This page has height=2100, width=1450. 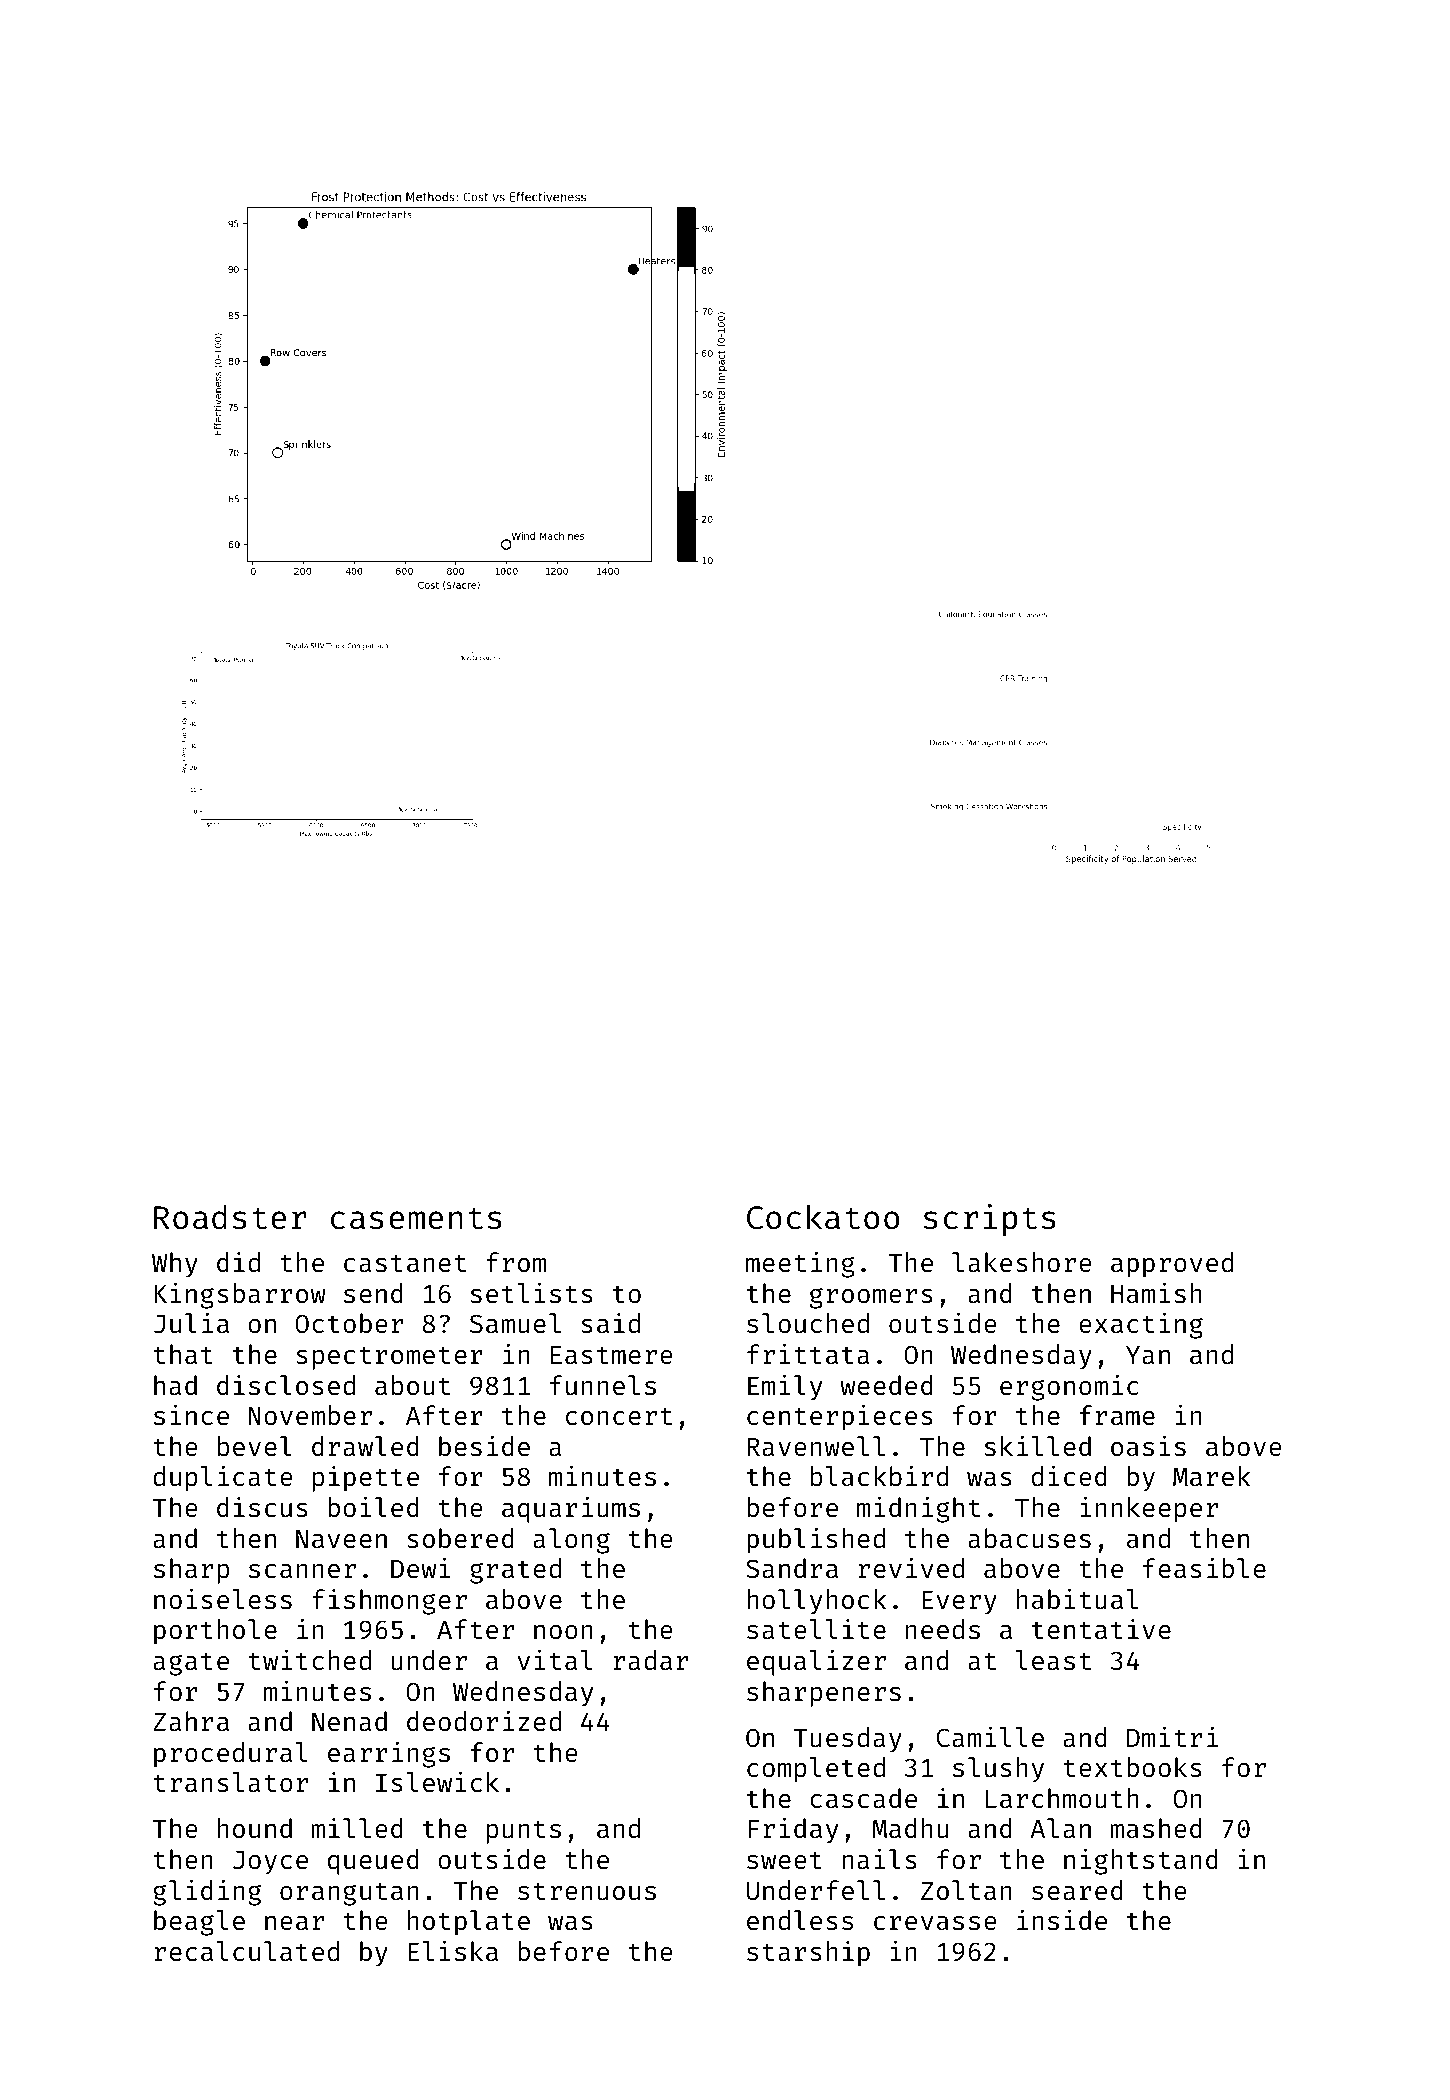 What do you see at coordinates (651, 1660) in the page?
I see `radar` at bounding box center [651, 1660].
